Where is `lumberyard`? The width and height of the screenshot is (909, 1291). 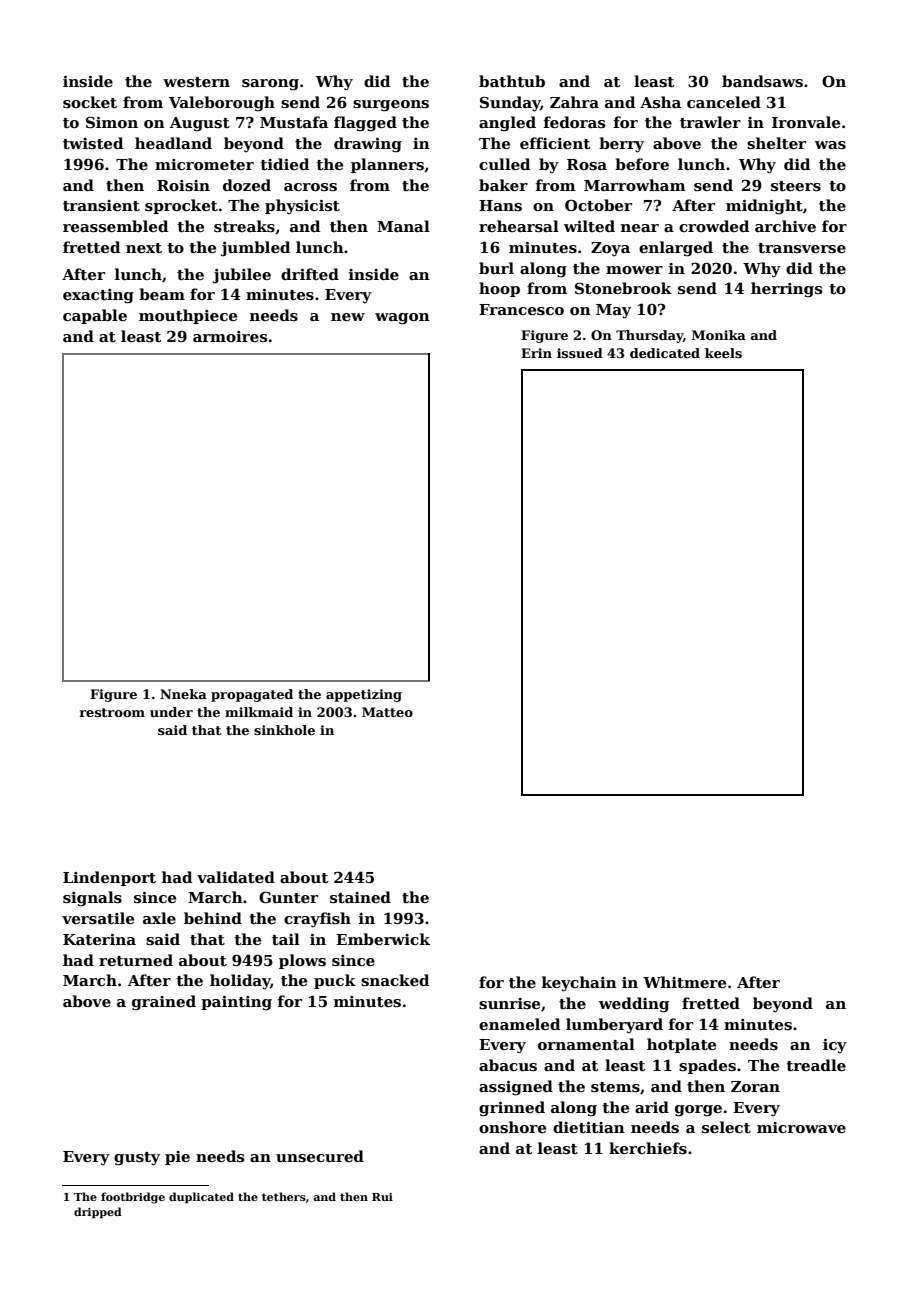
lumberyard is located at coordinates (614, 1026).
